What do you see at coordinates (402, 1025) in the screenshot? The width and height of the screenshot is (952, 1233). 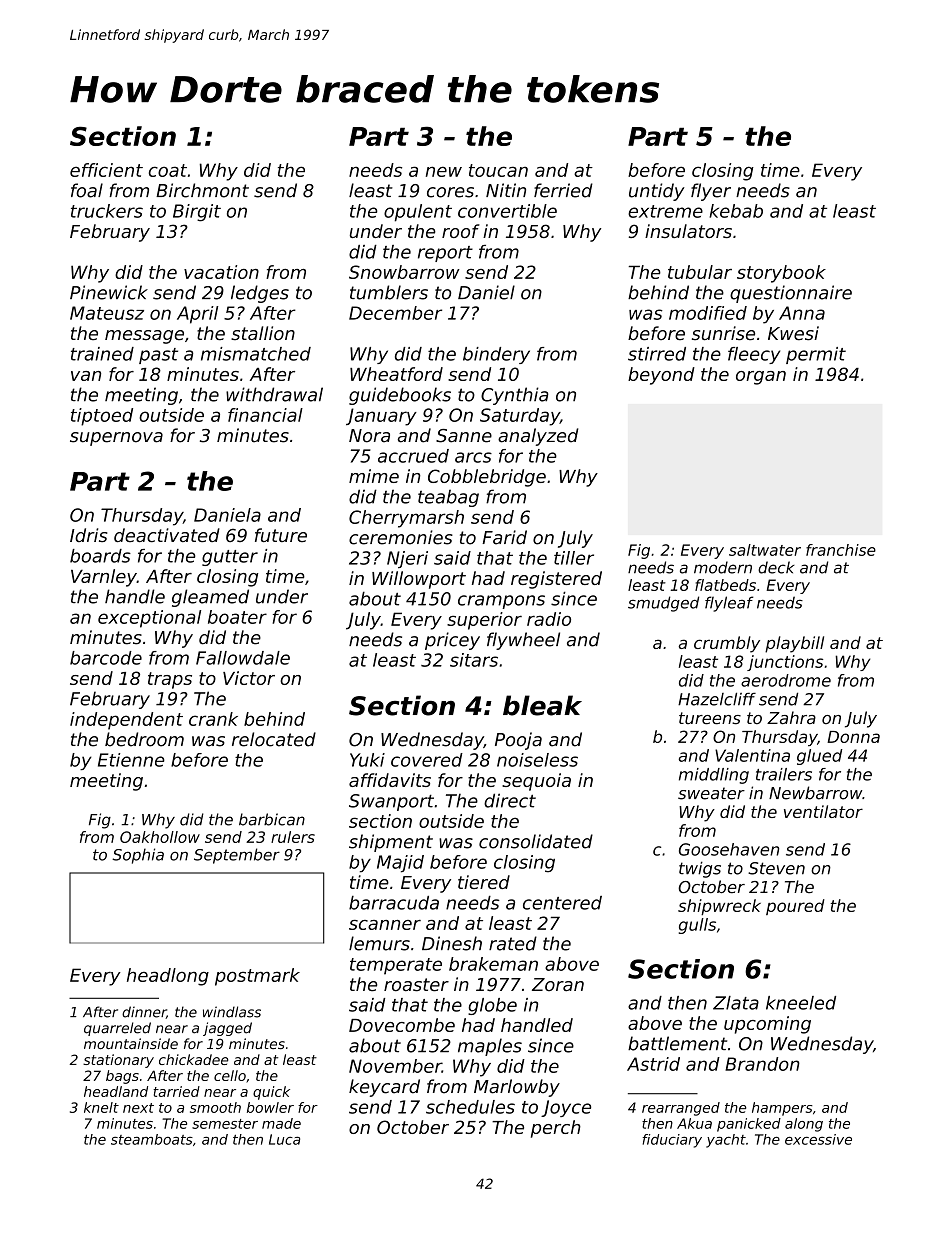 I see `Dovecombe` at bounding box center [402, 1025].
